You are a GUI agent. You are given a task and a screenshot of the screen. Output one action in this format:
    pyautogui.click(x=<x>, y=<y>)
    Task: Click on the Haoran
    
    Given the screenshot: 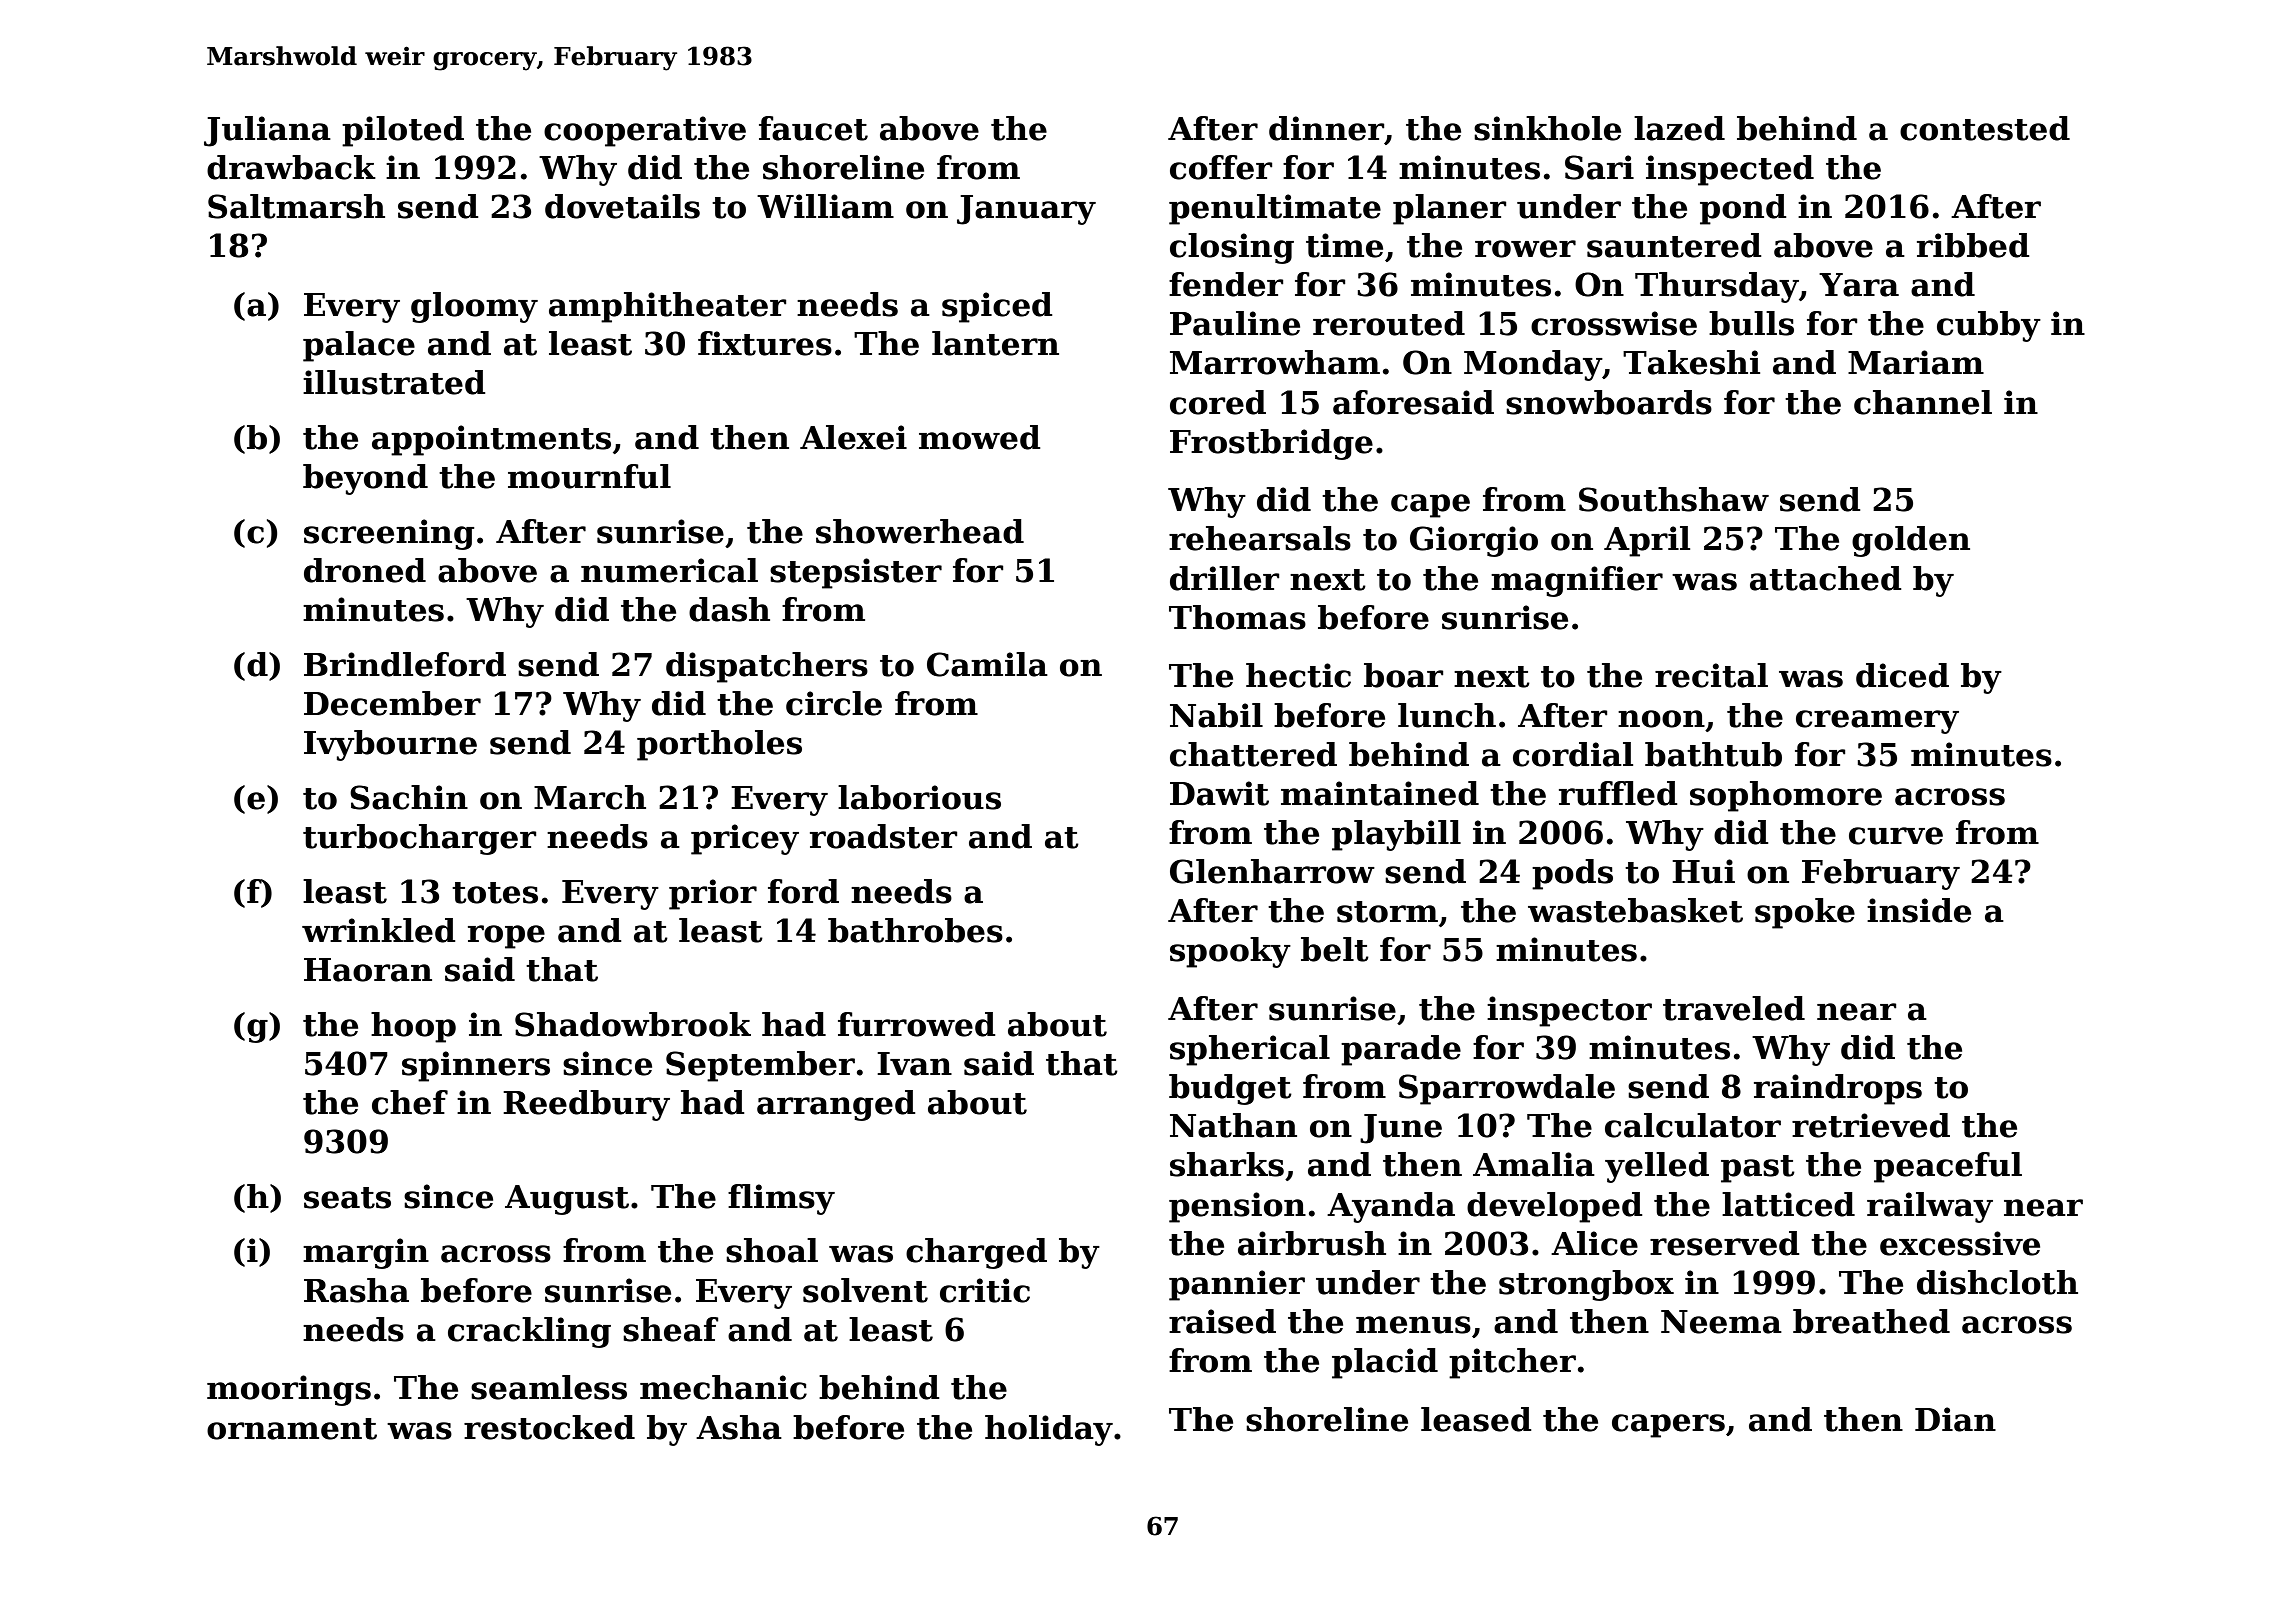 What is the action you would take?
    pyautogui.click(x=368, y=970)
